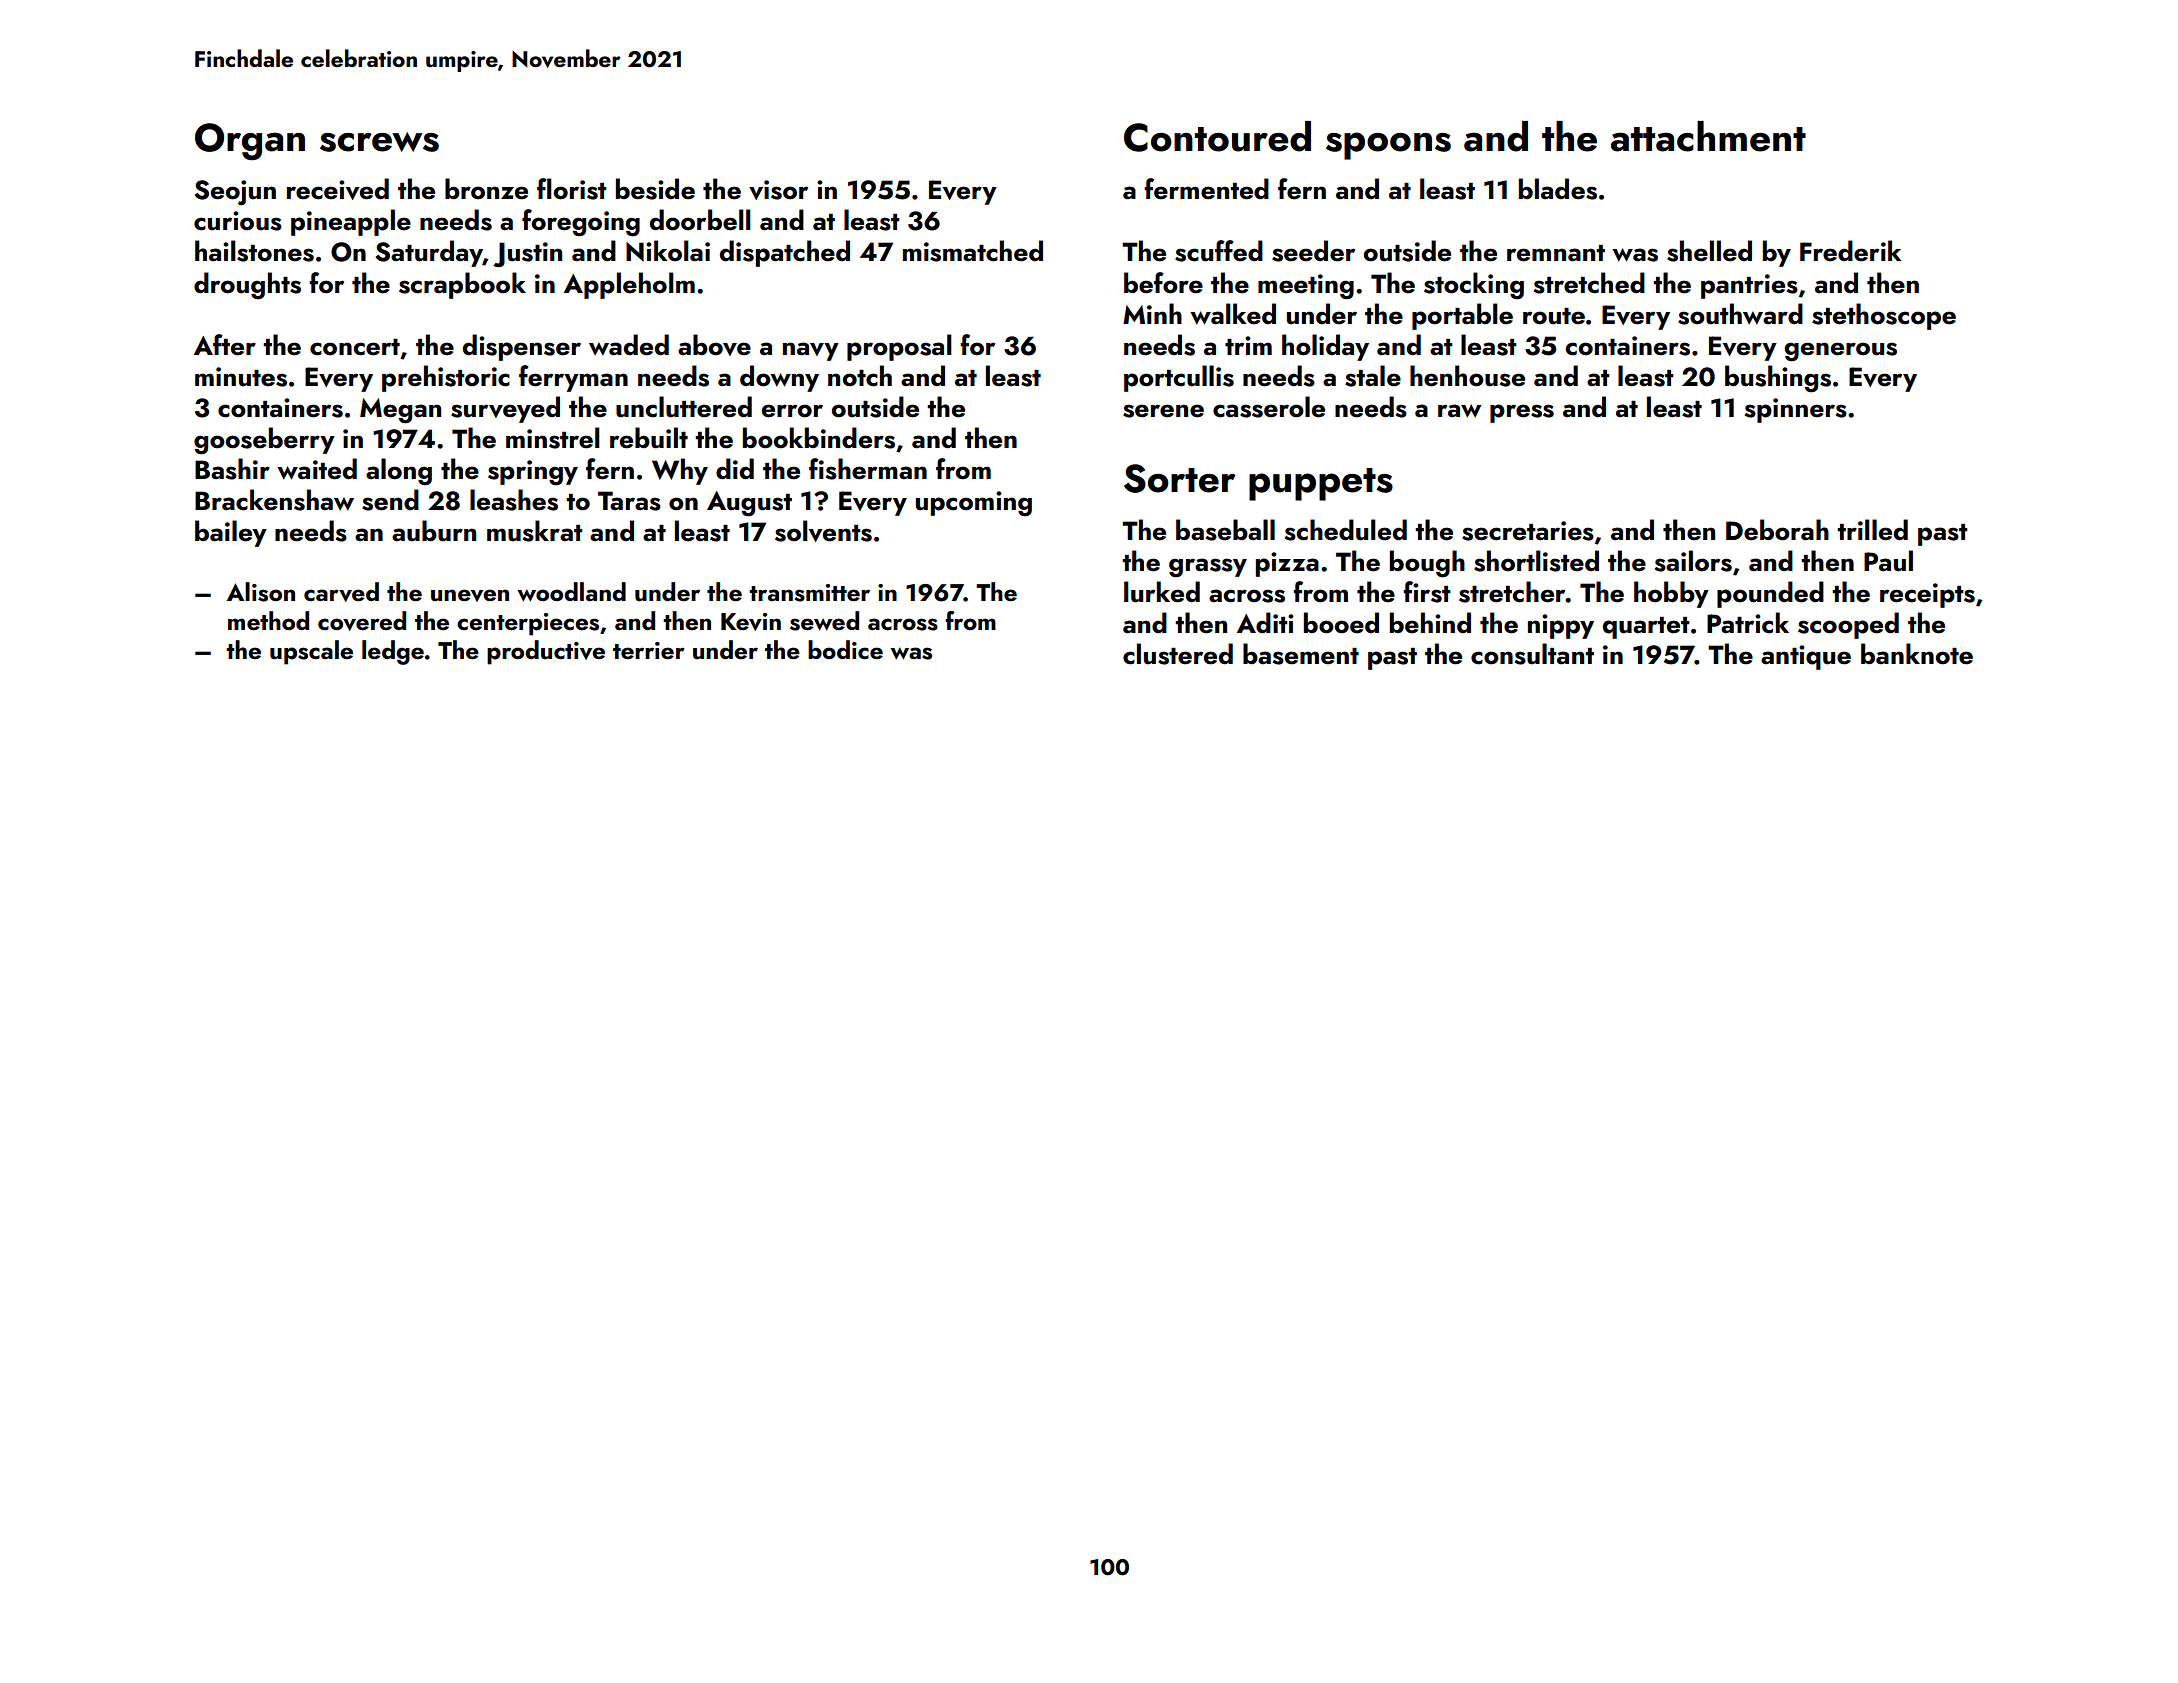 This image has width=2178, height=1683. What do you see at coordinates (1749, 286) in the image?
I see `pantries` at bounding box center [1749, 286].
